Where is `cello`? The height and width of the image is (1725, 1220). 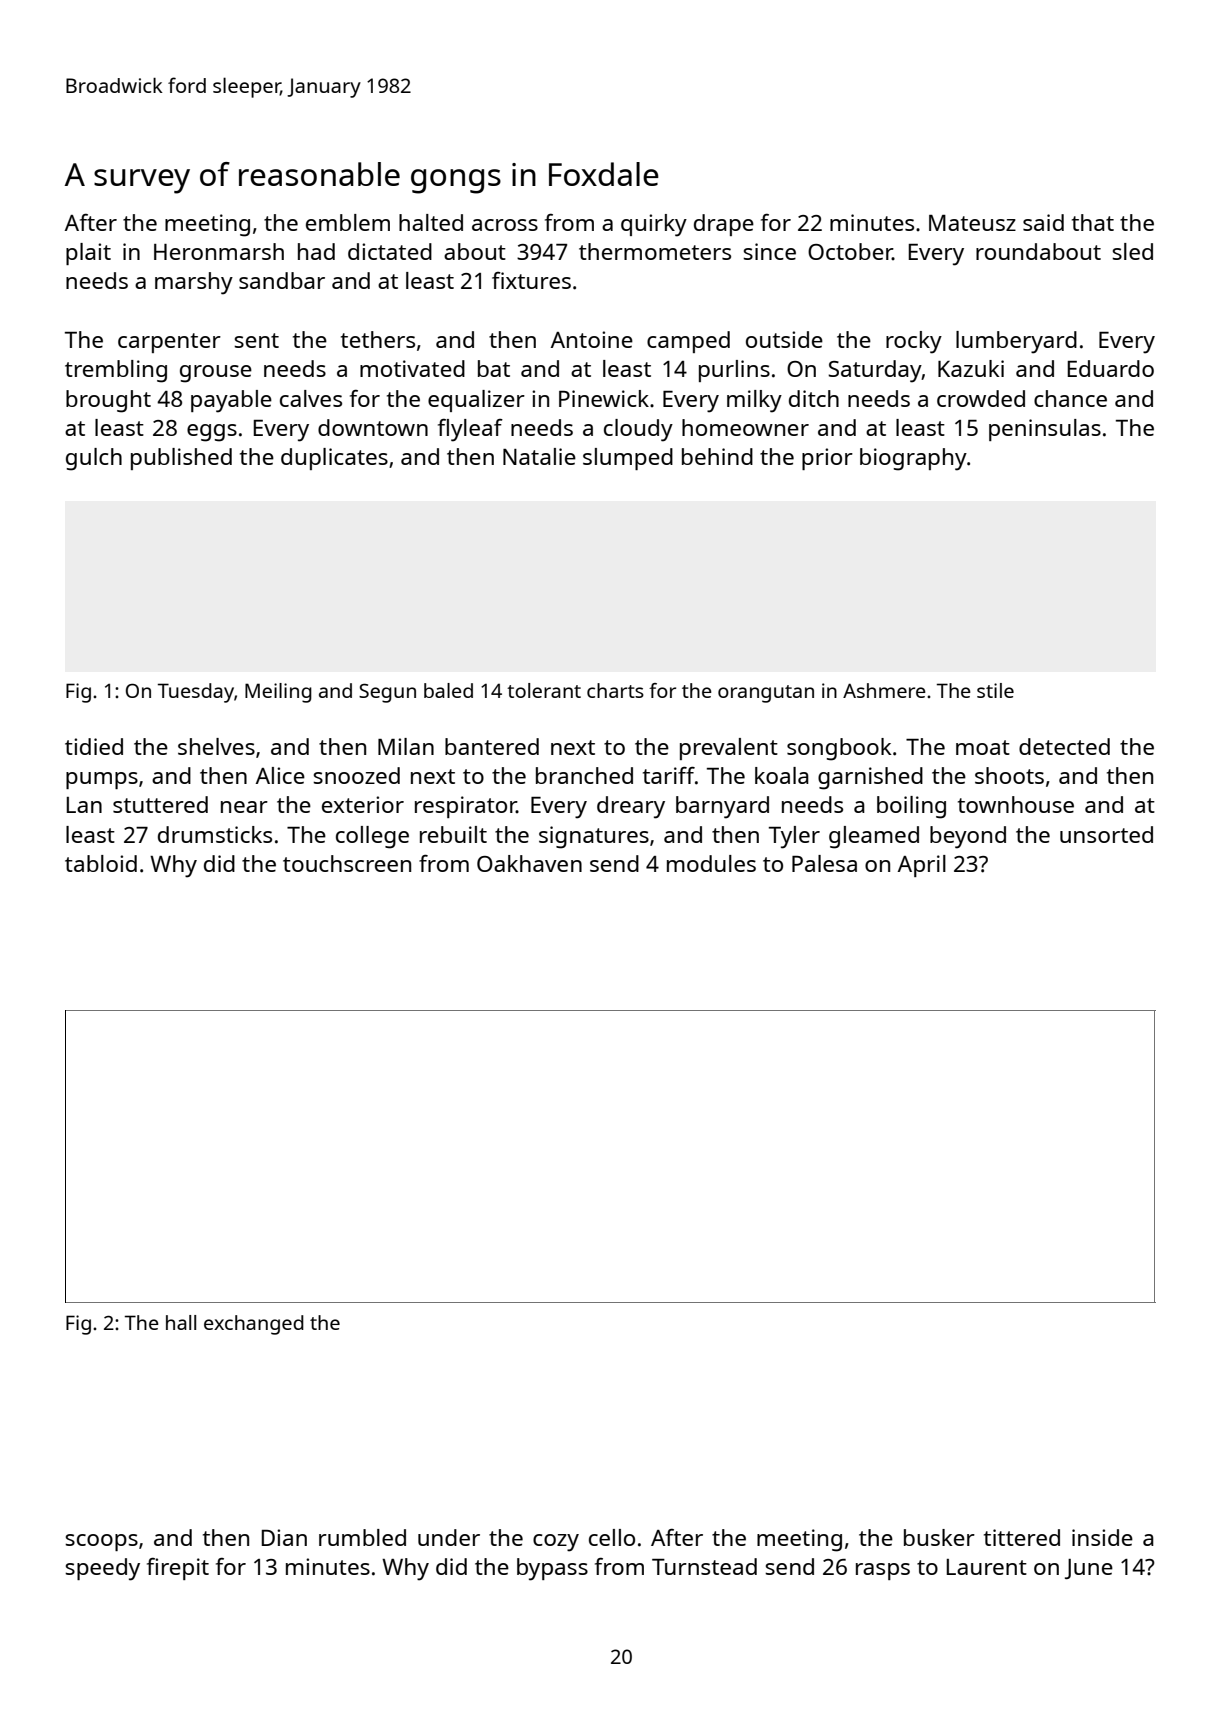
cello is located at coordinates (612, 1537).
